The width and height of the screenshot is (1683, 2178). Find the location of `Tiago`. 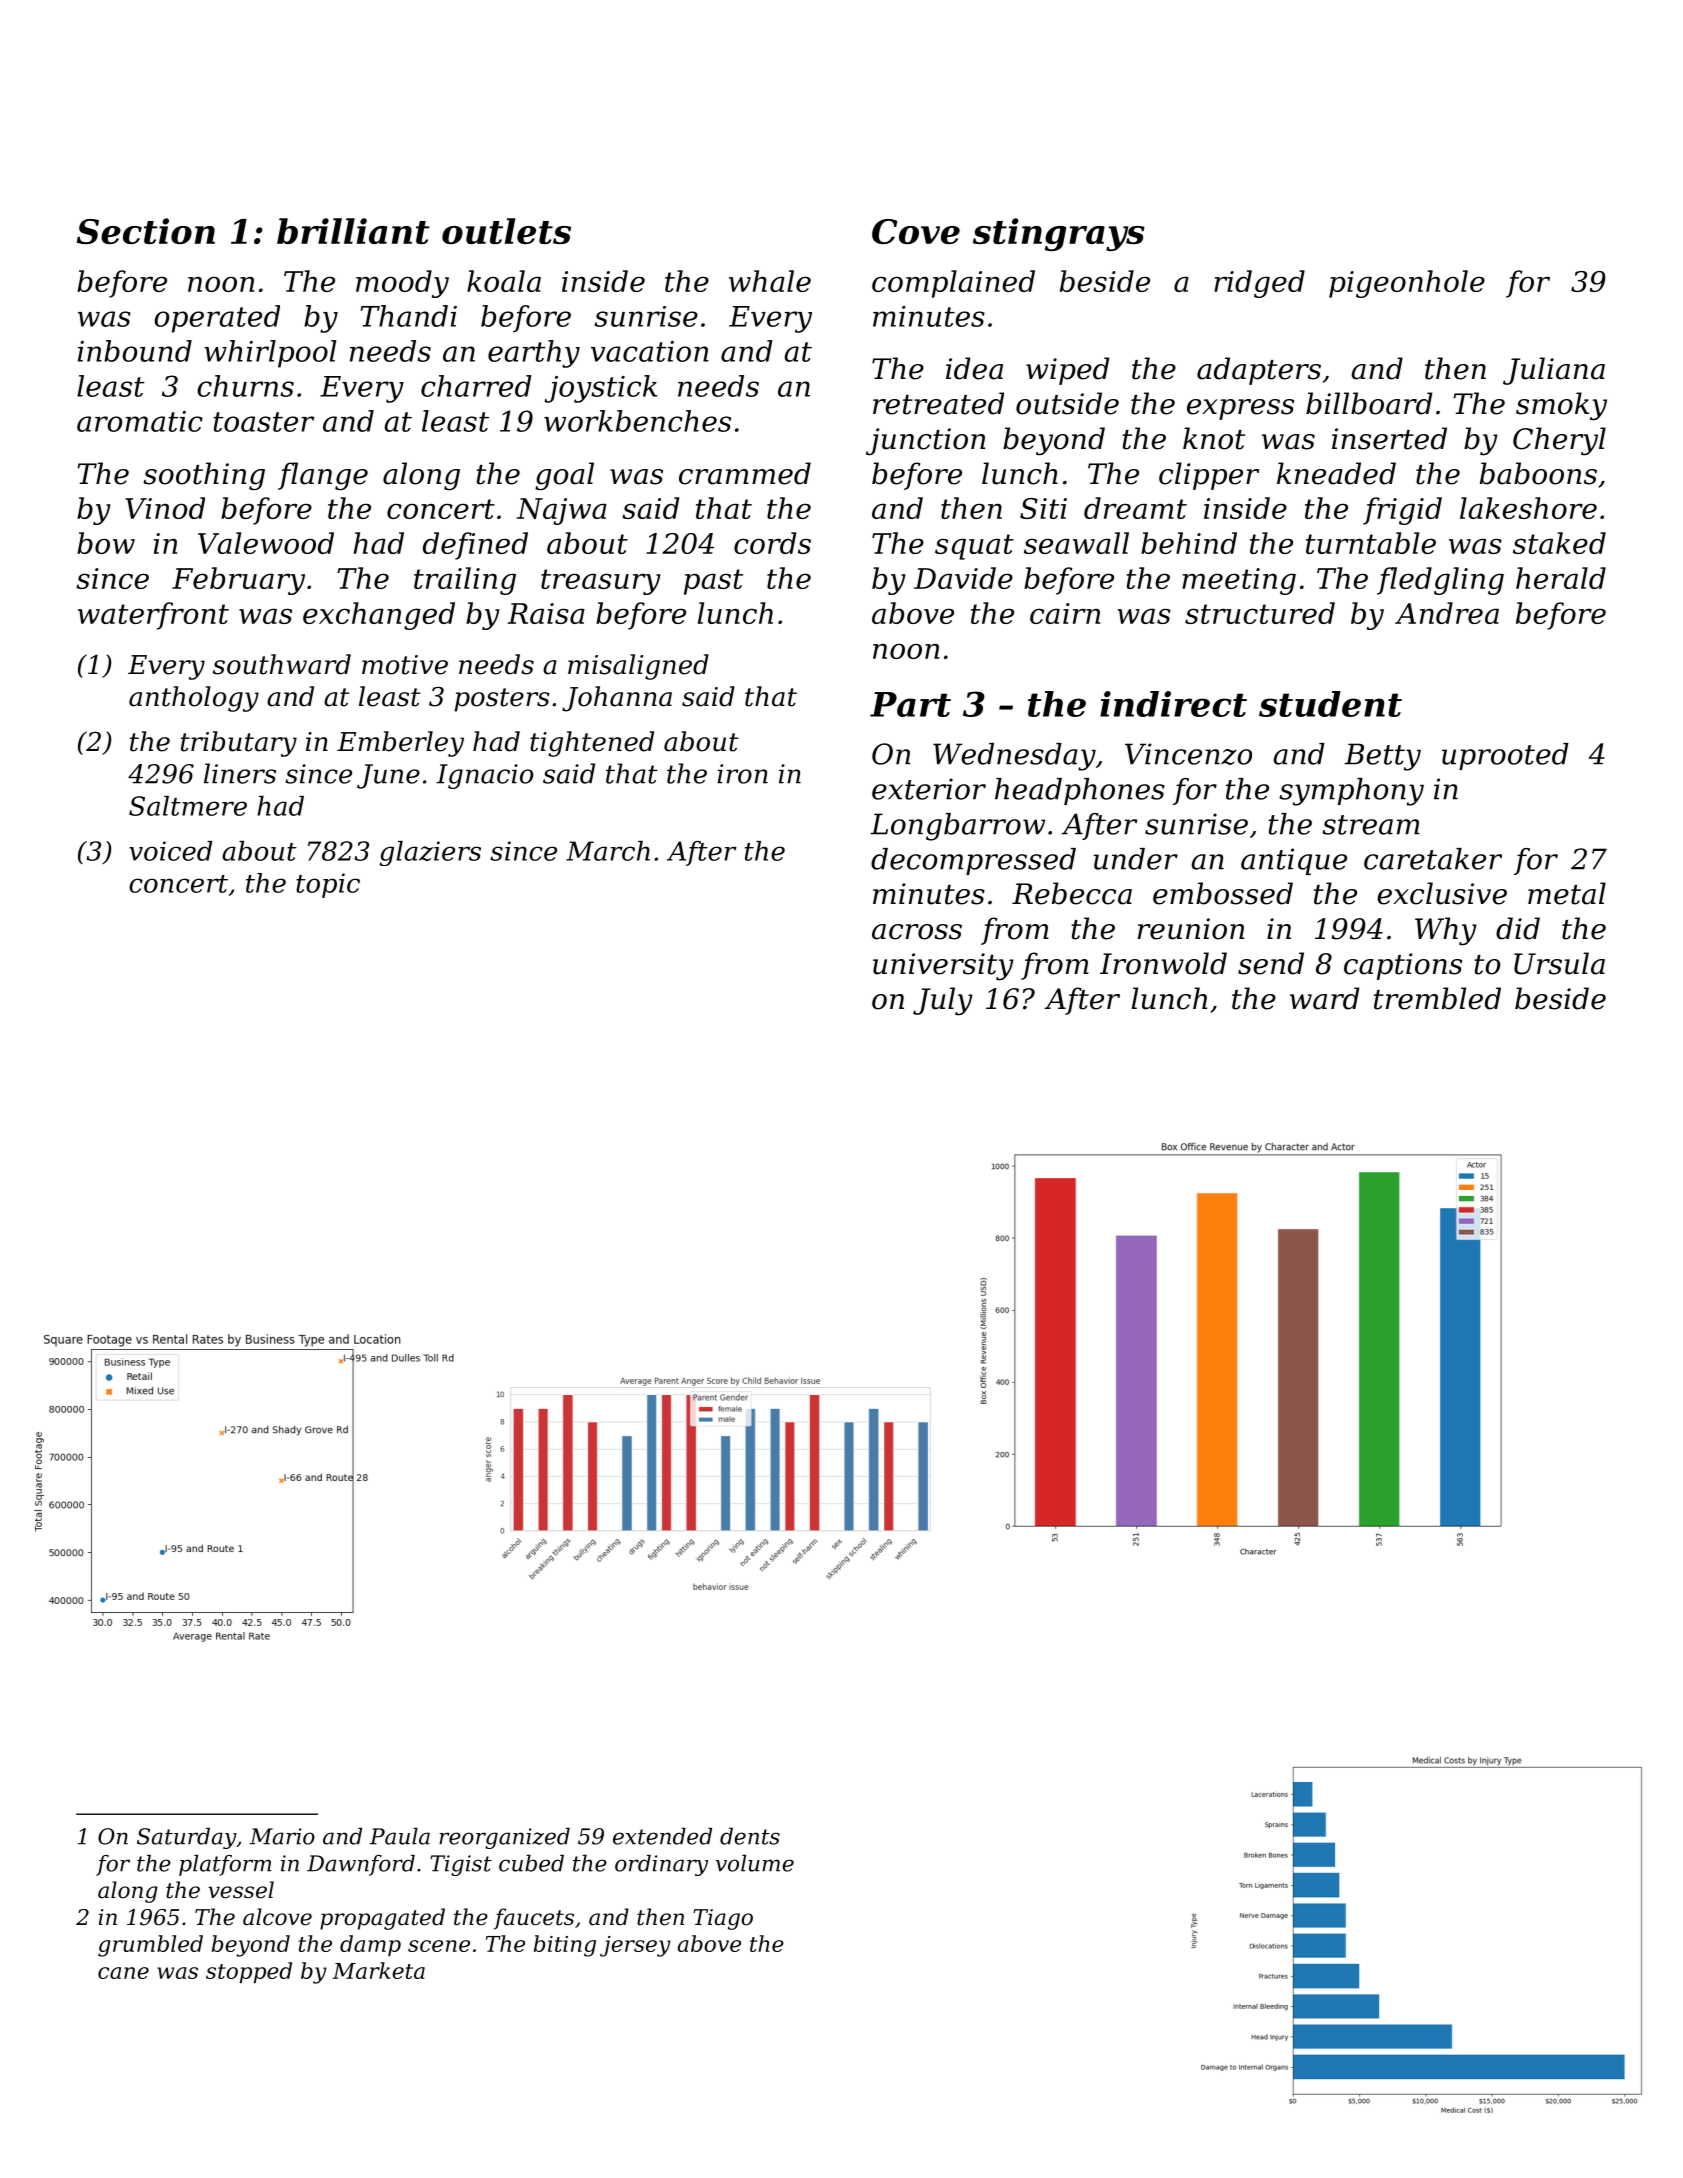

Tiago is located at coordinates (723, 1919).
